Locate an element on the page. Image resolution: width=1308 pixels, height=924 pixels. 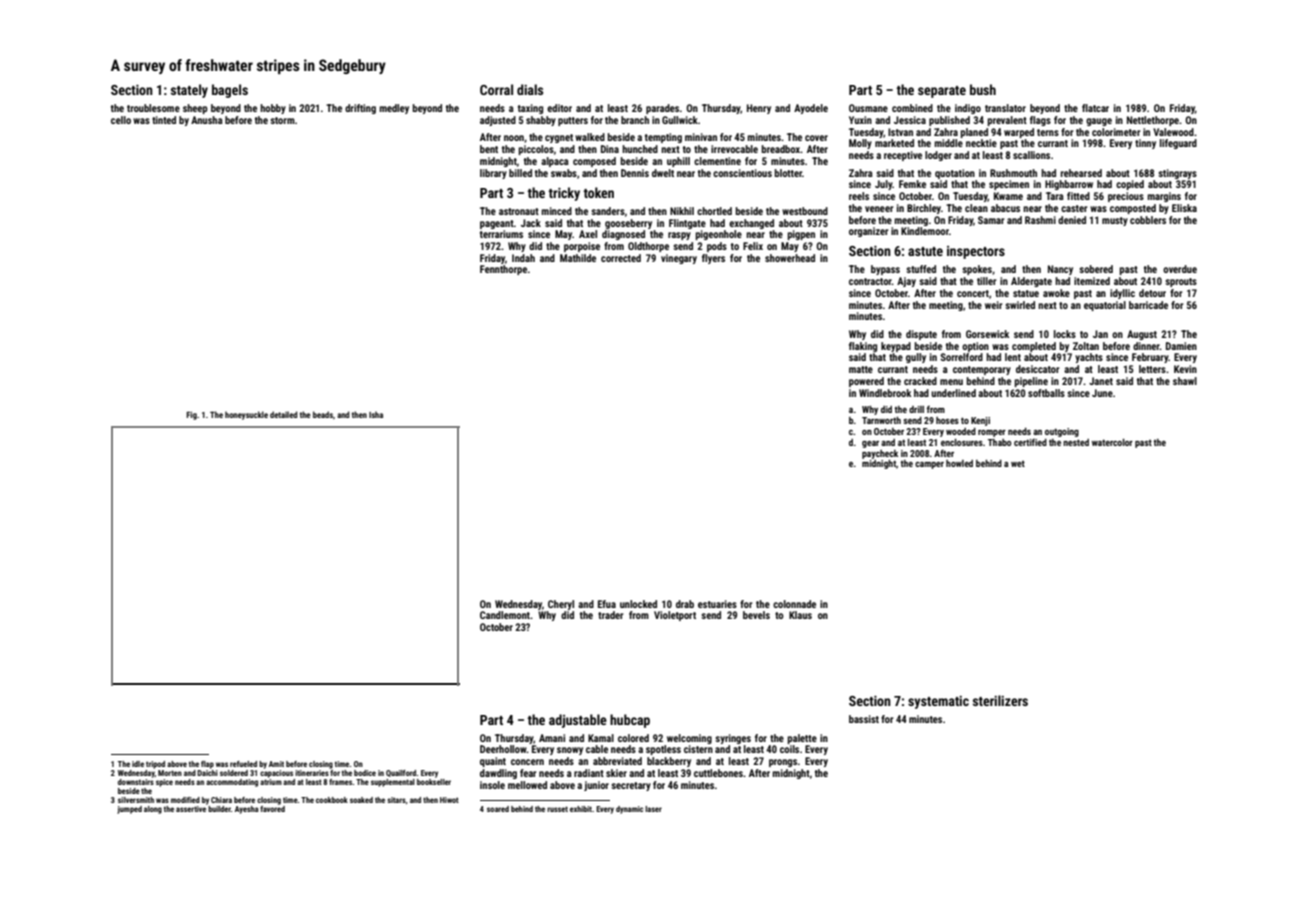
bodice is located at coordinates (365, 773).
